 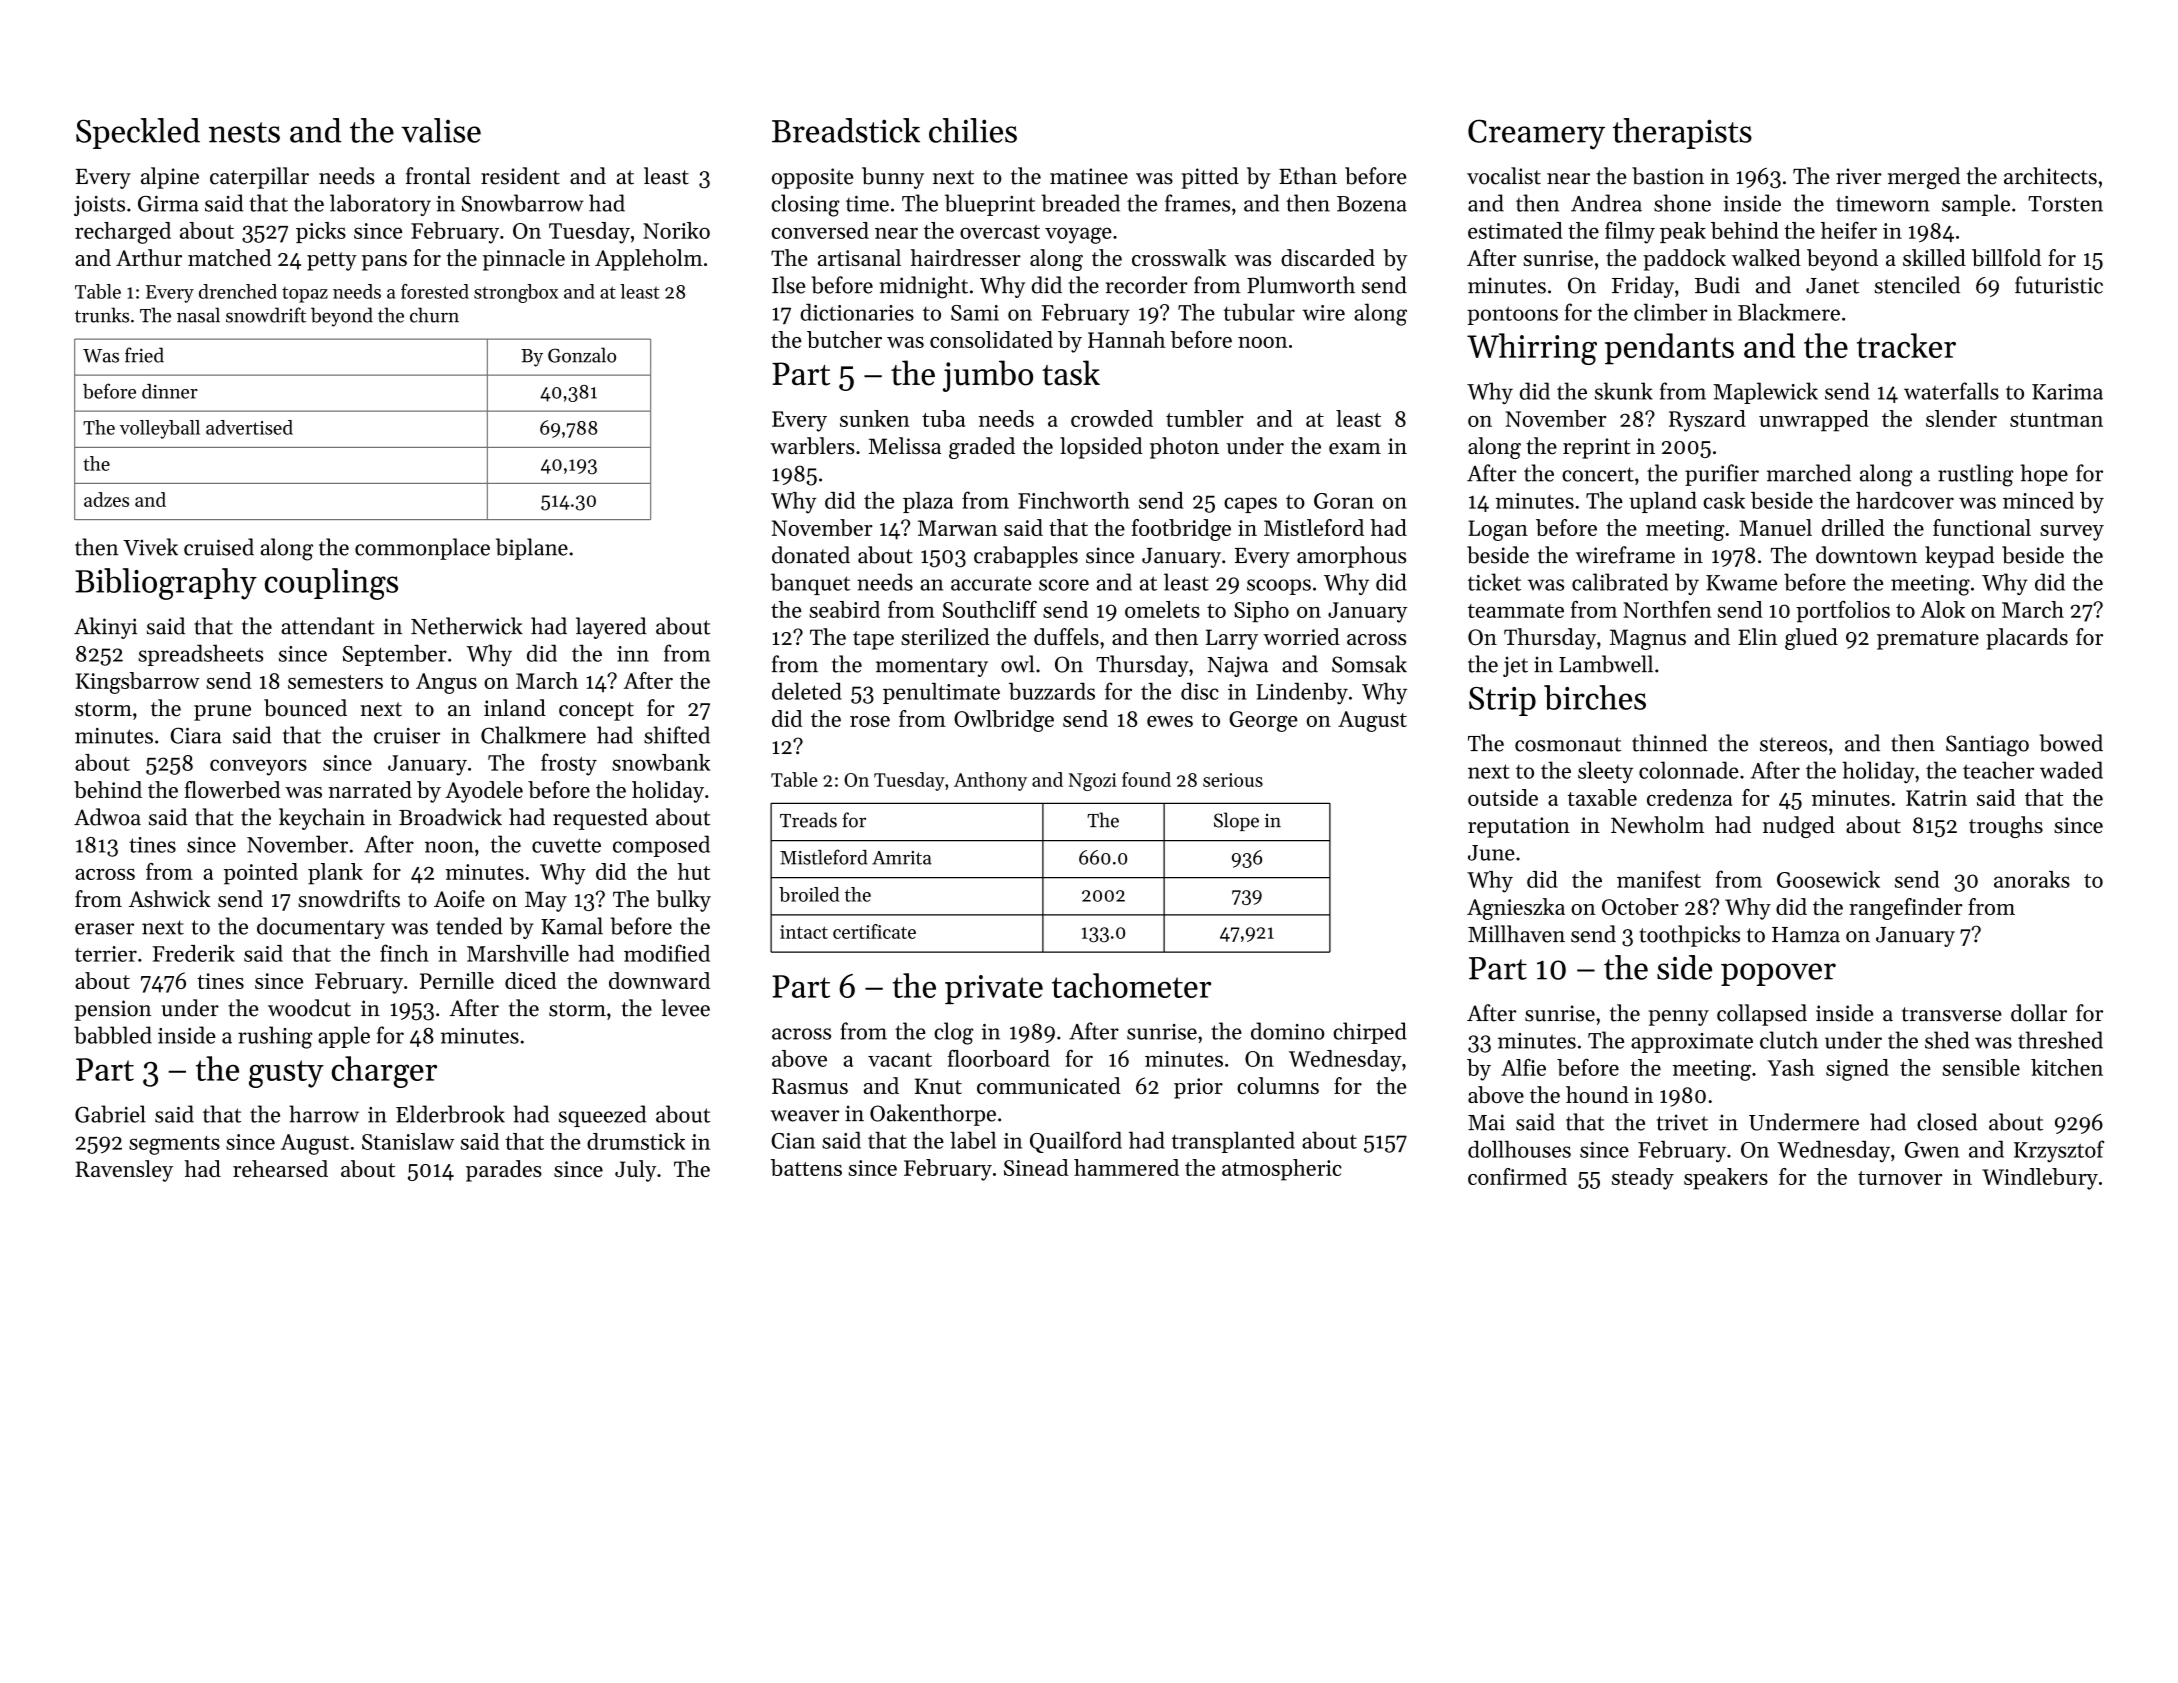 I want to click on cuvette, so click(x=566, y=845).
